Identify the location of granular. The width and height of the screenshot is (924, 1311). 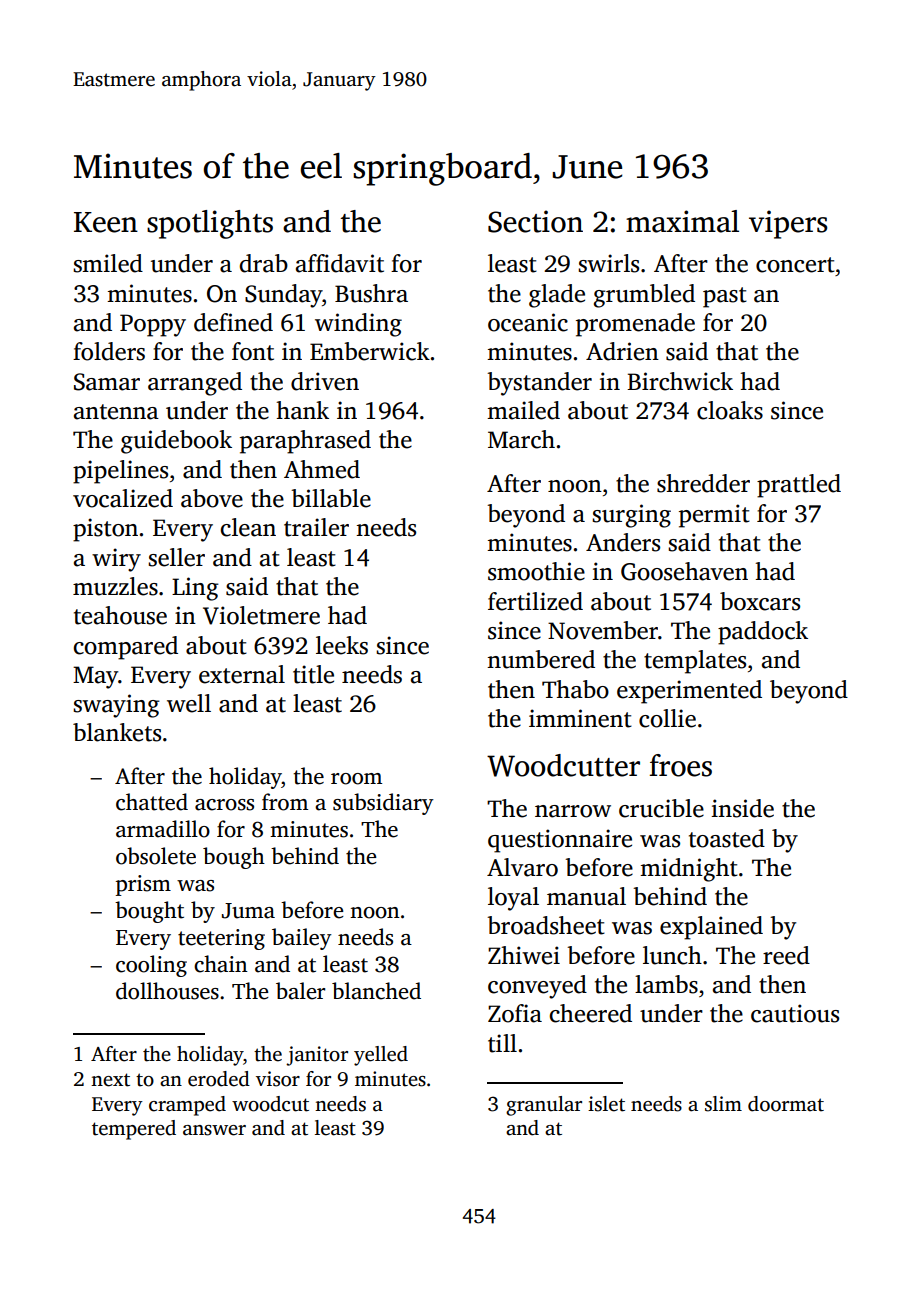
(544, 1106).
